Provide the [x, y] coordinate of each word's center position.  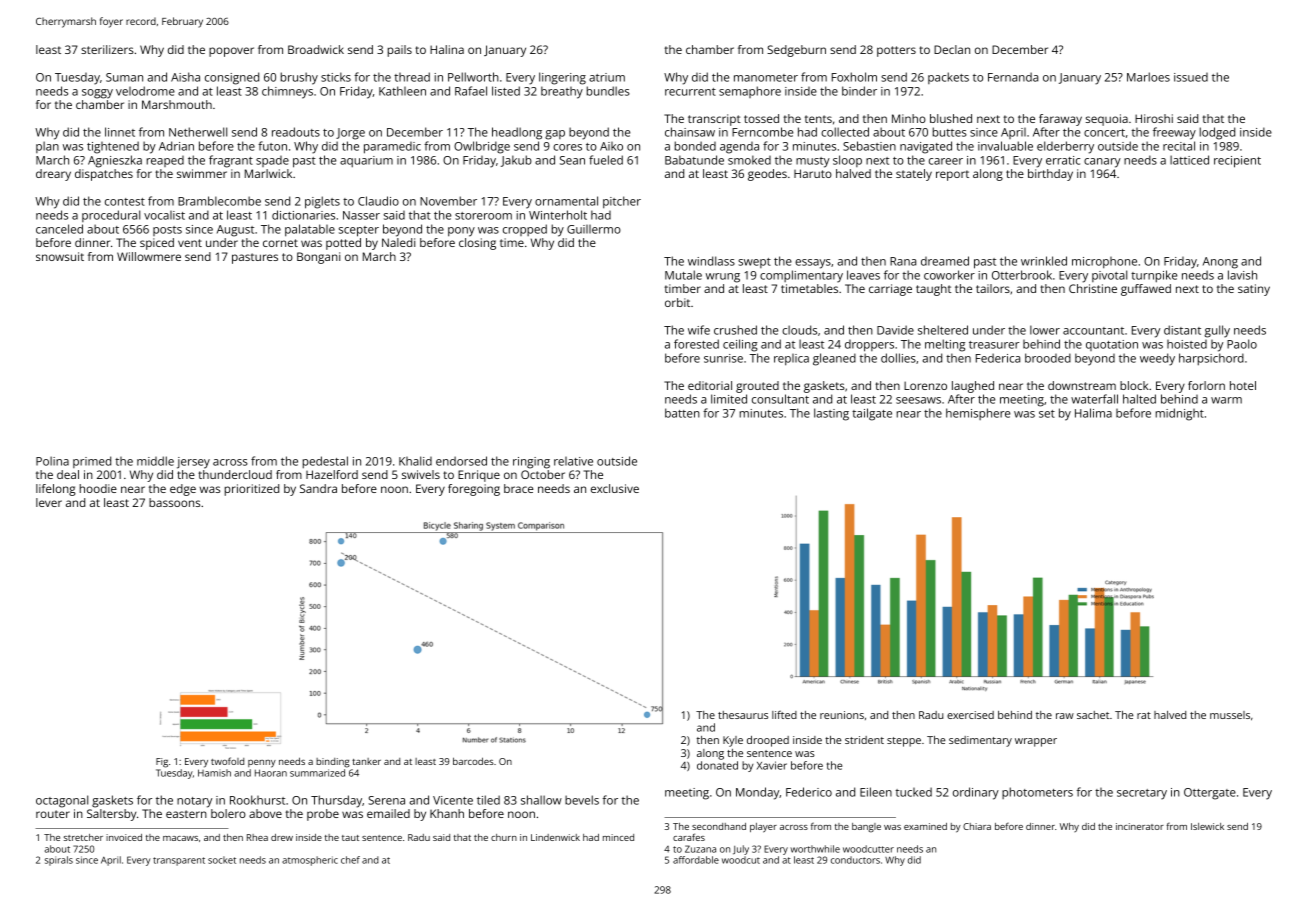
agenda [739, 148]
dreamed [945, 261]
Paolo [1242, 344]
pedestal [325, 462]
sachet [1093, 715]
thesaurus [743, 715]
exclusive [615, 488]
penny [262, 764]
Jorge [350, 134]
